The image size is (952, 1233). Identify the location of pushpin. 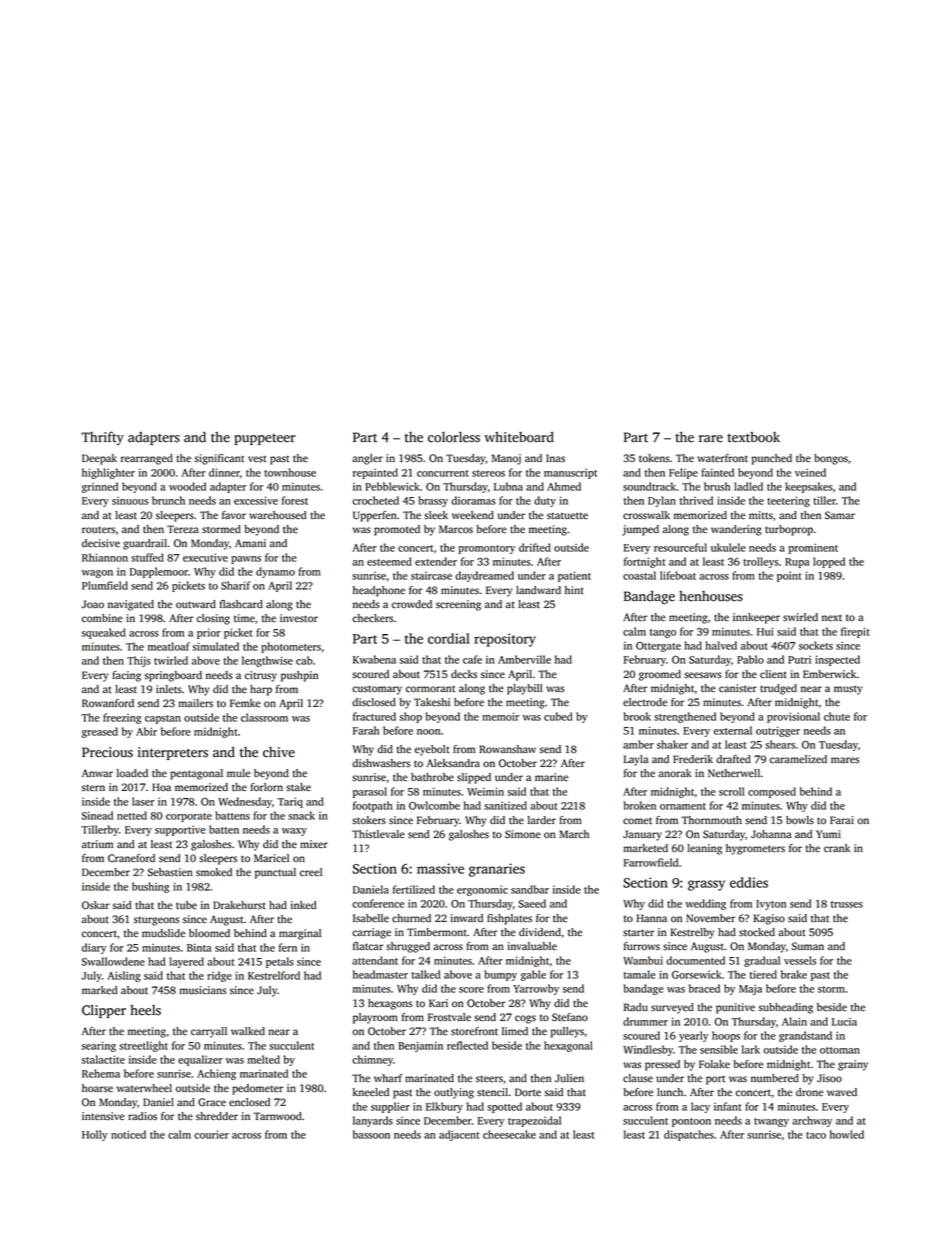
(299, 676).
